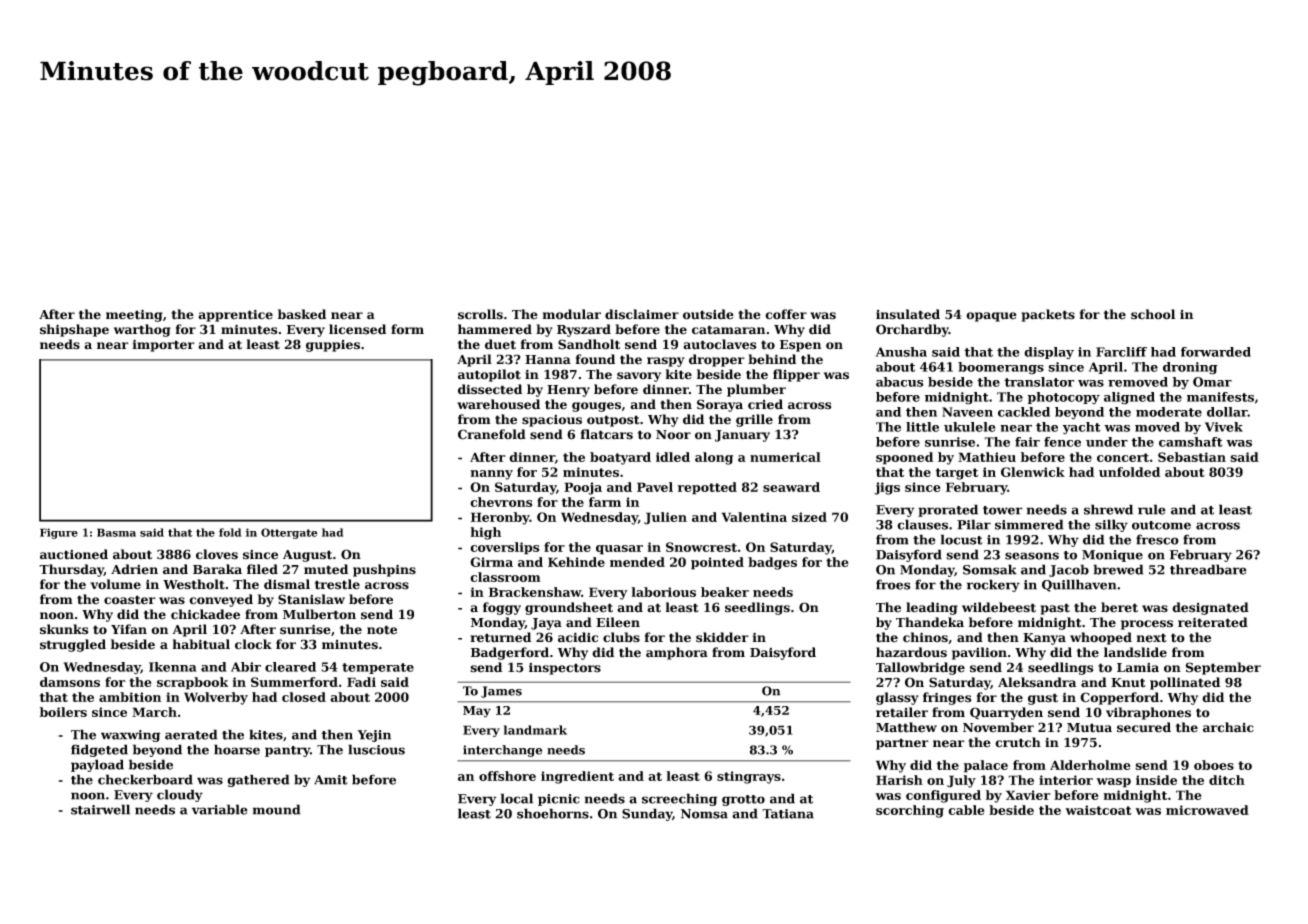  I want to click on translator, so click(1039, 382).
